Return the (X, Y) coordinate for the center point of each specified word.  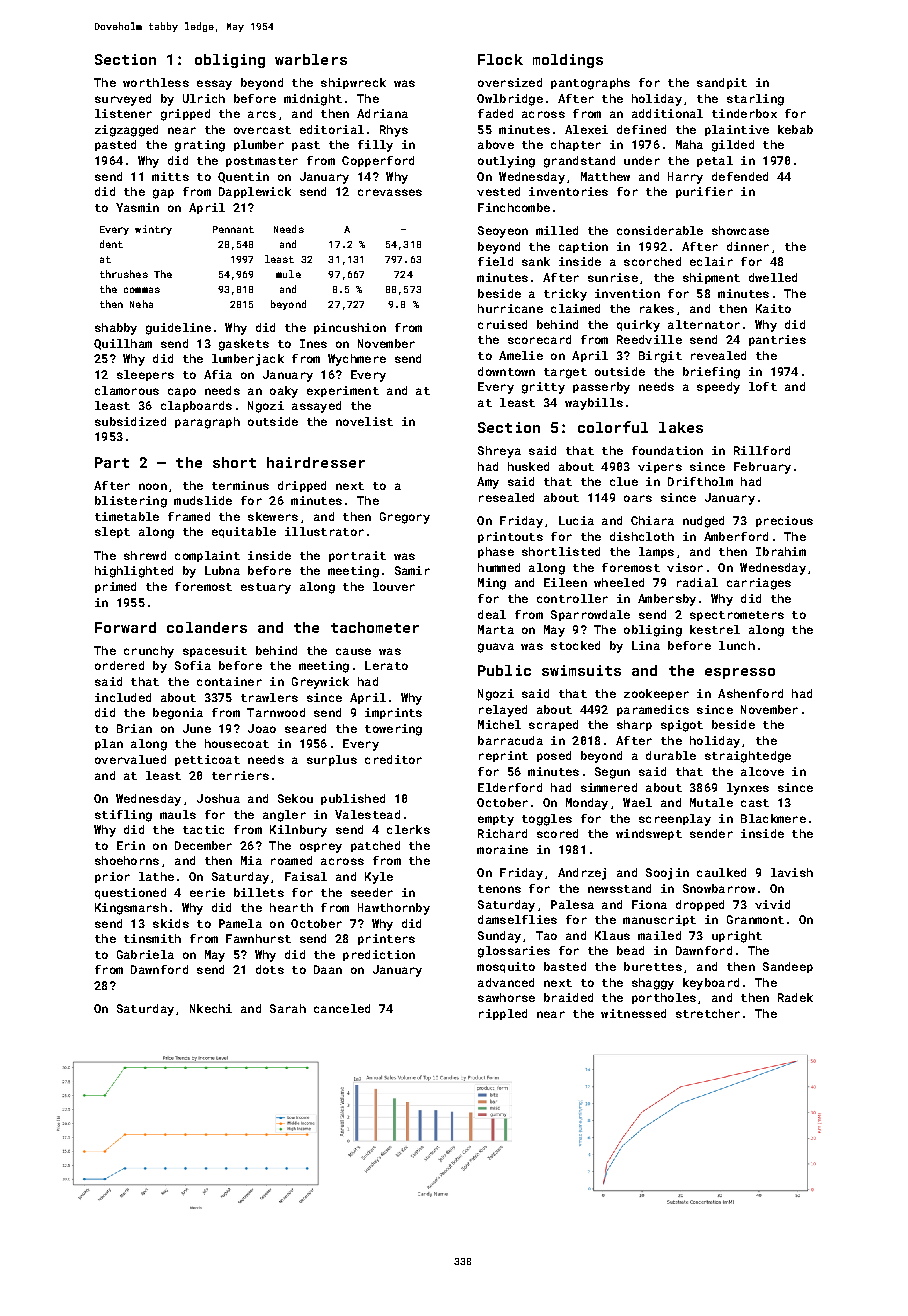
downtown (506, 371)
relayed (503, 711)
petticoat (207, 760)
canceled (342, 1008)
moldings (568, 61)
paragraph (207, 423)
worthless (156, 82)
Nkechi (211, 1008)
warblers (311, 59)
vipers (660, 467)
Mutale (711, 802)
